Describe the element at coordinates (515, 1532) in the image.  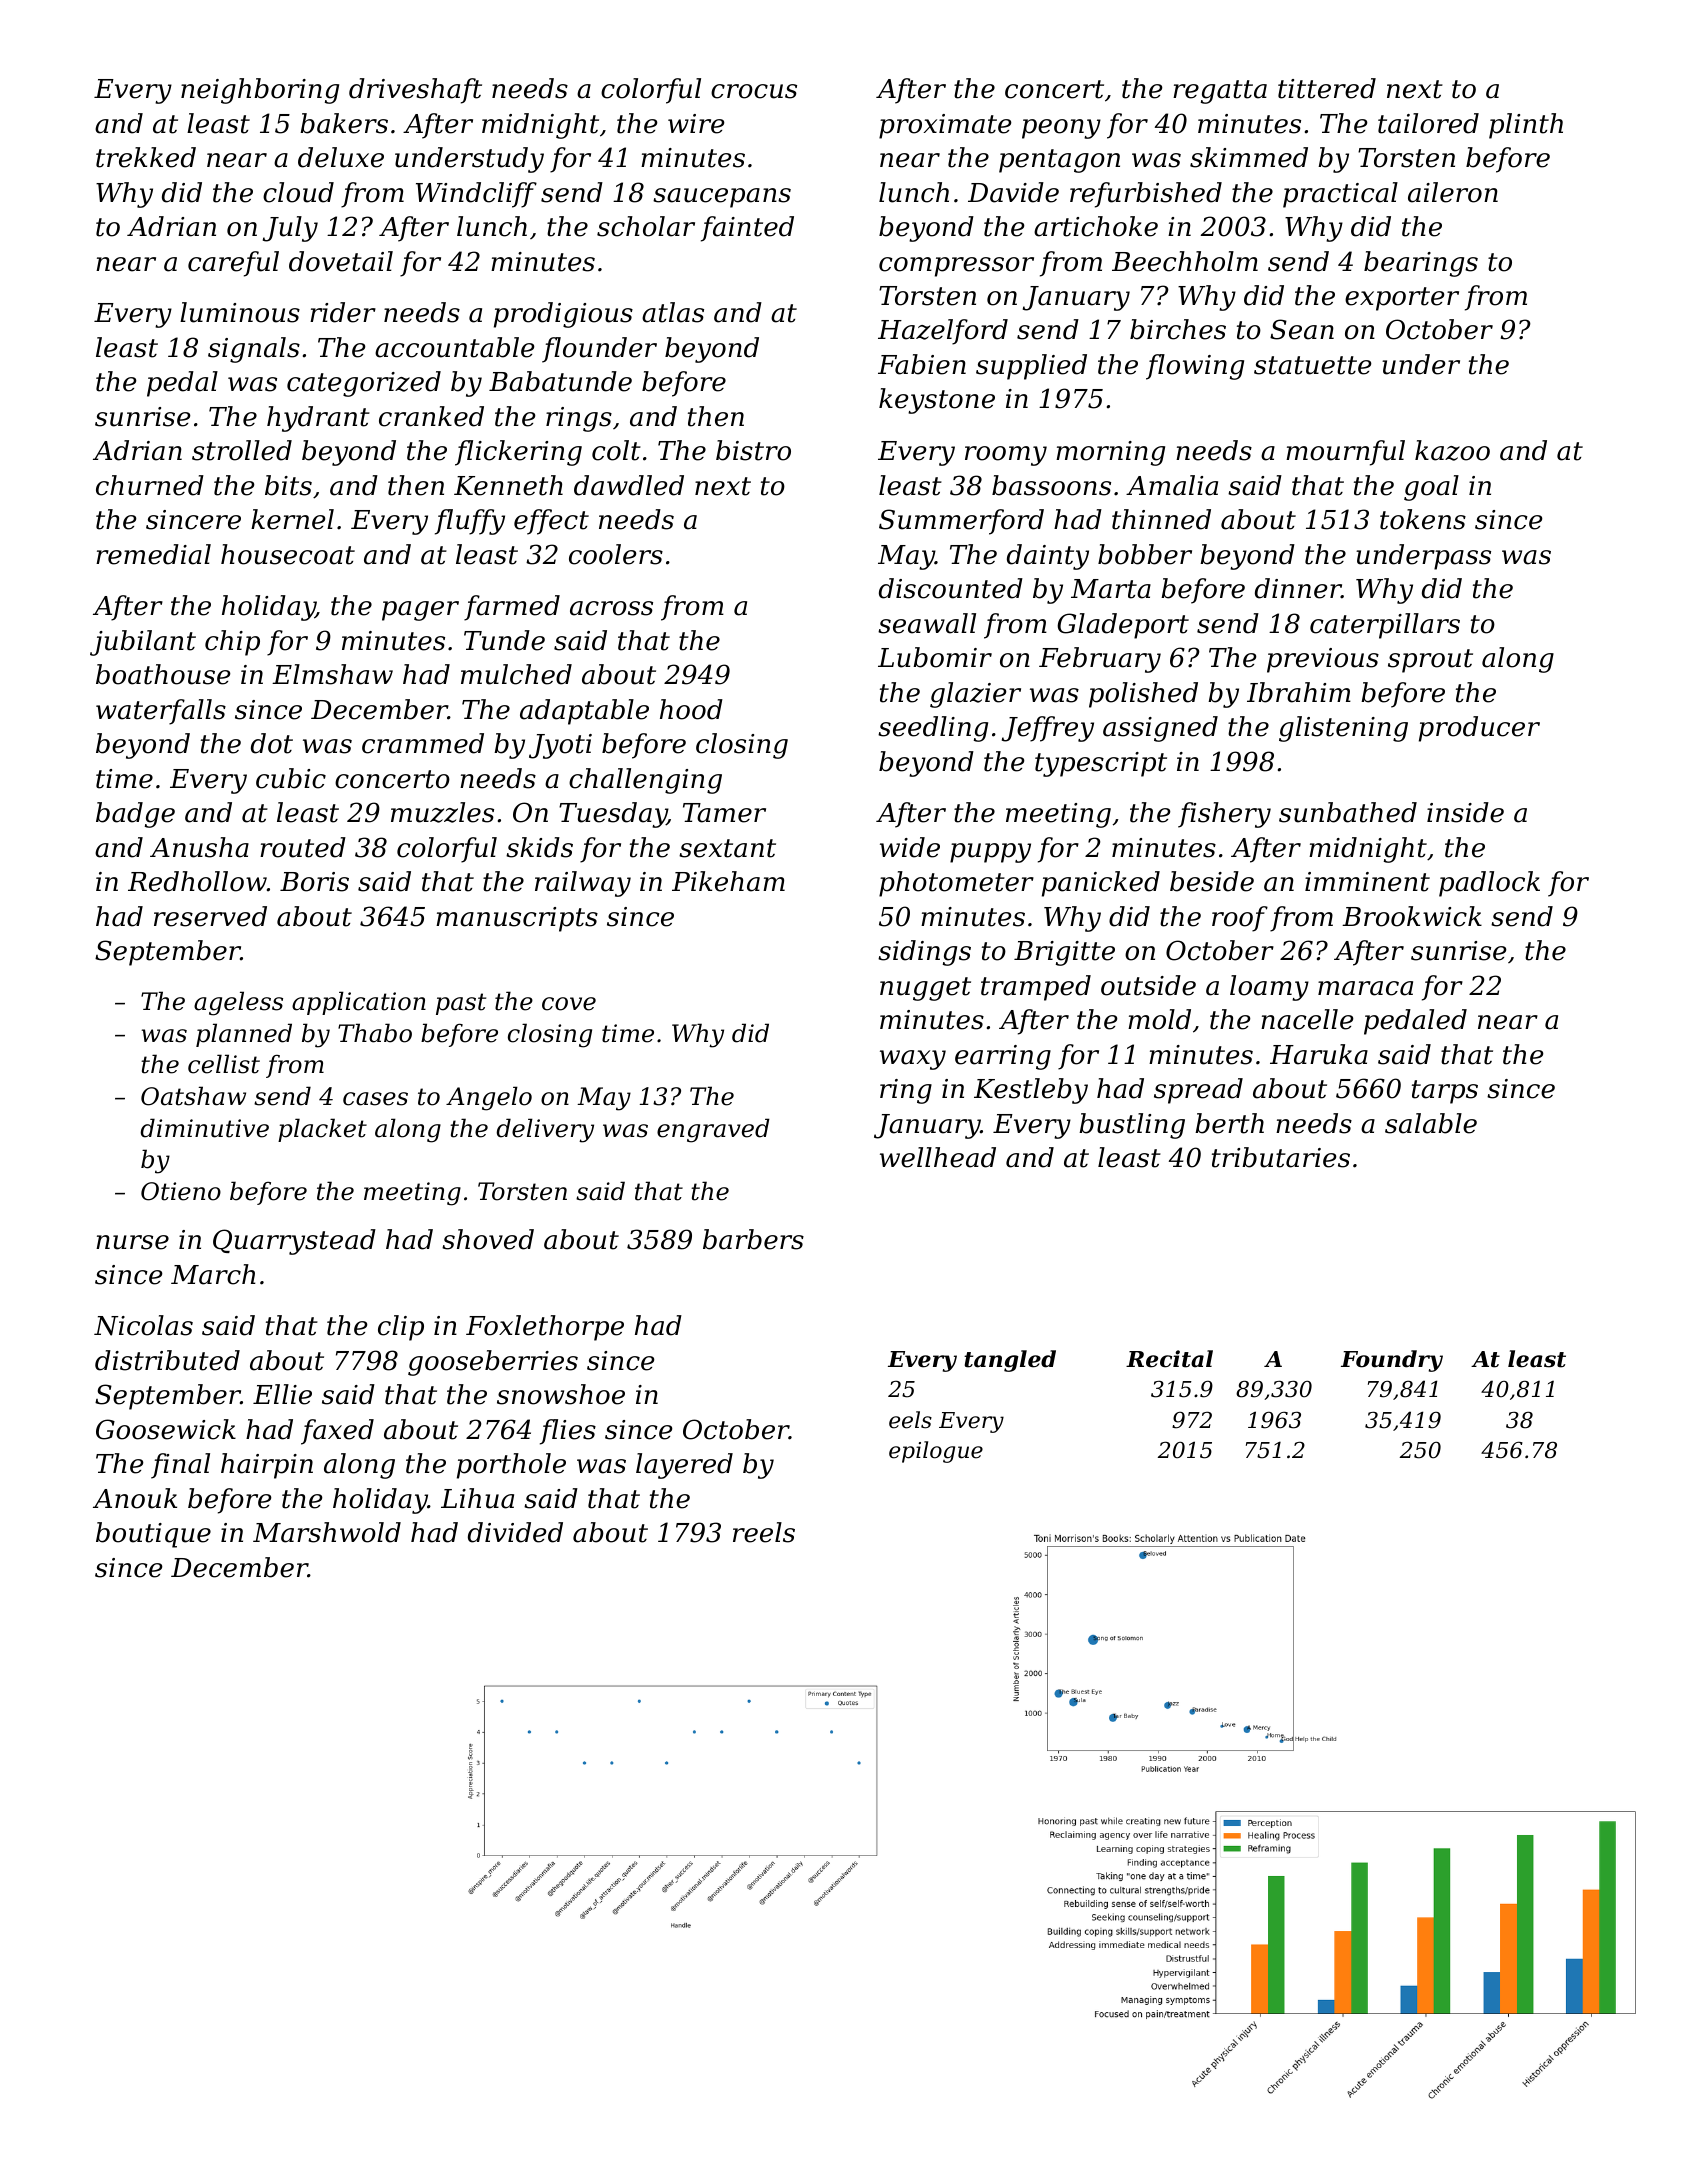
I see `divided` at that location.
